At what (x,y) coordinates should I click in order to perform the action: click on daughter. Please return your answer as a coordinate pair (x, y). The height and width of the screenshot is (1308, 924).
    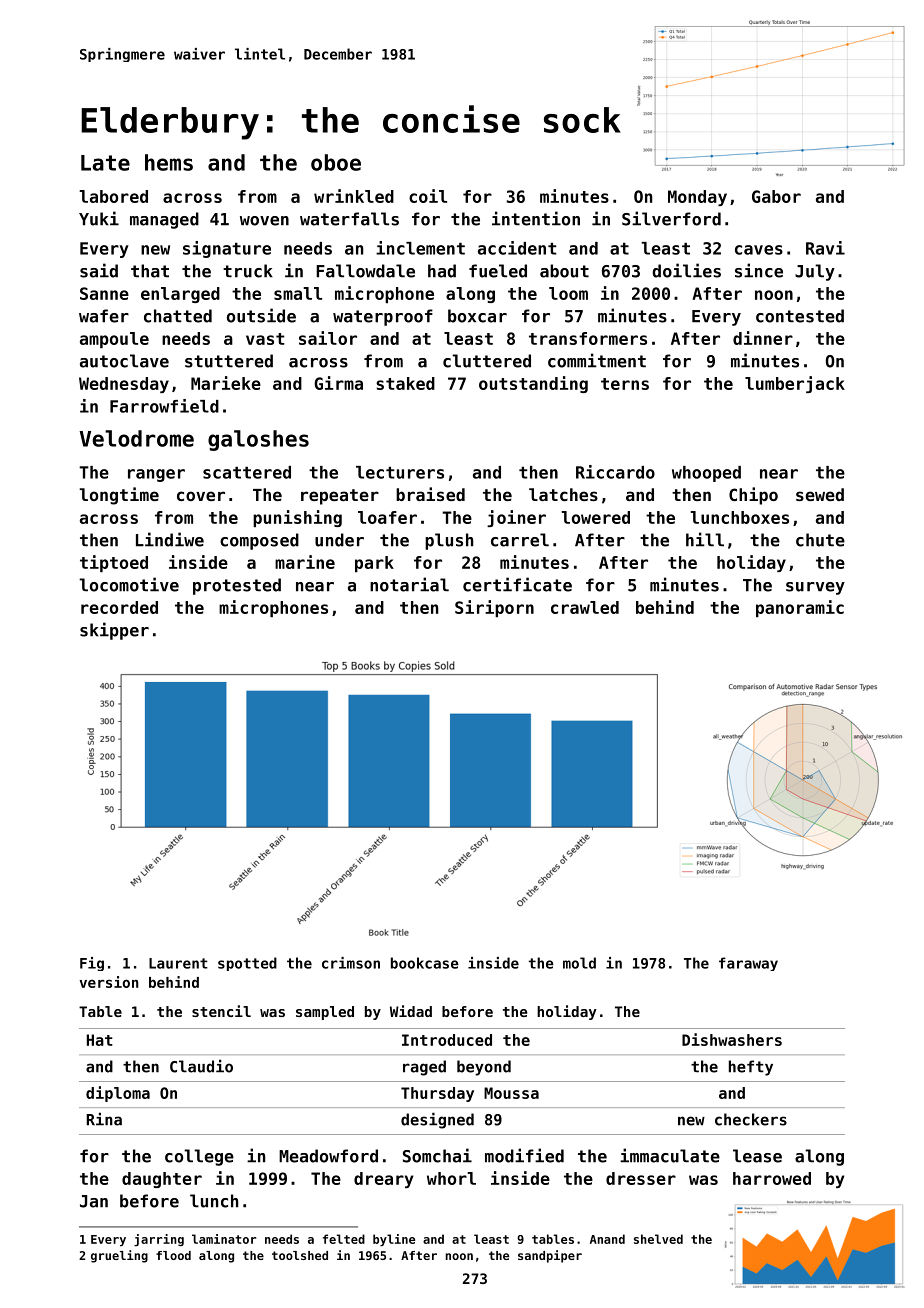
    Looking at the image, I should click on (162, 1180).
